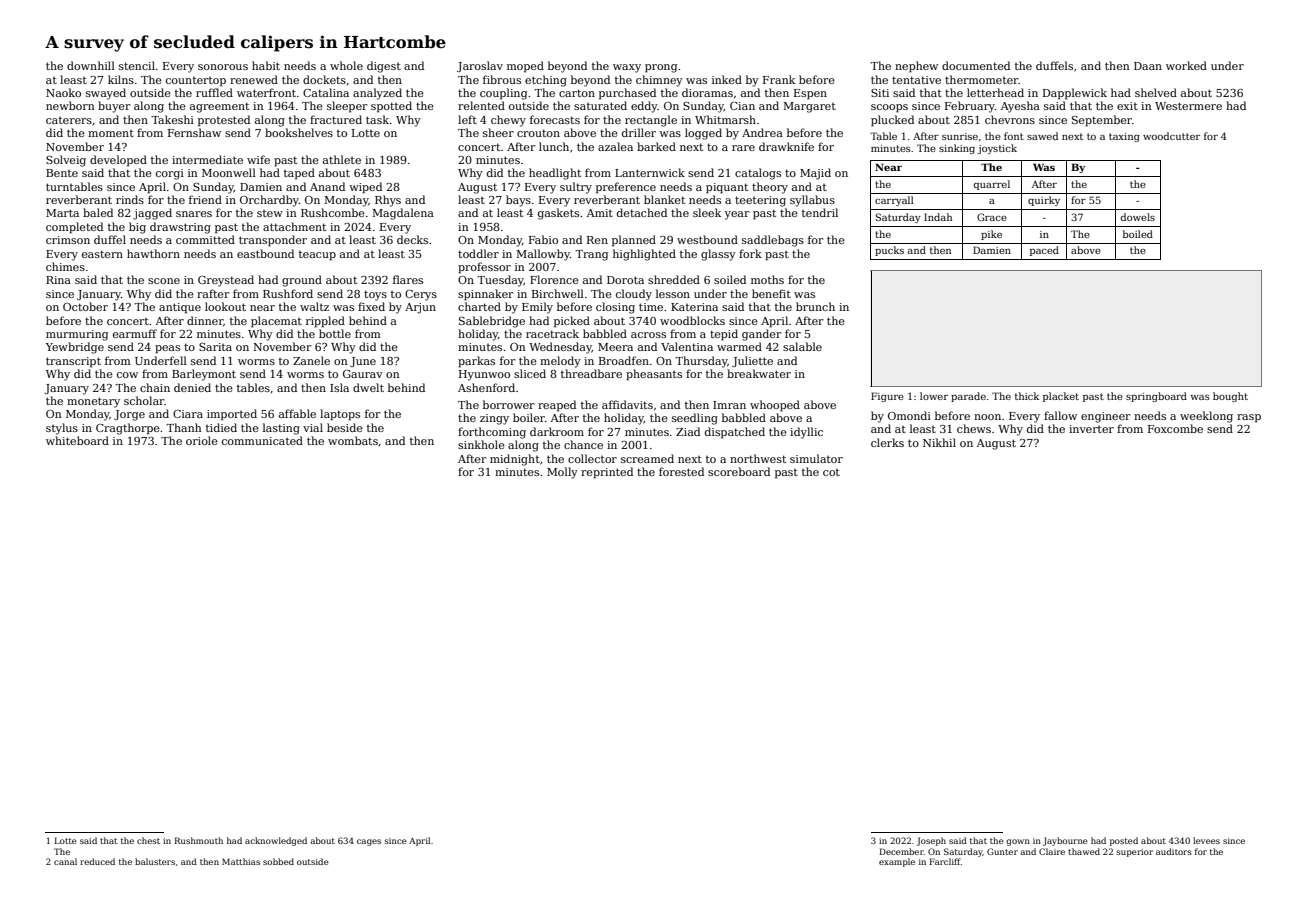  I want to click on chest, so click(148, 840).
